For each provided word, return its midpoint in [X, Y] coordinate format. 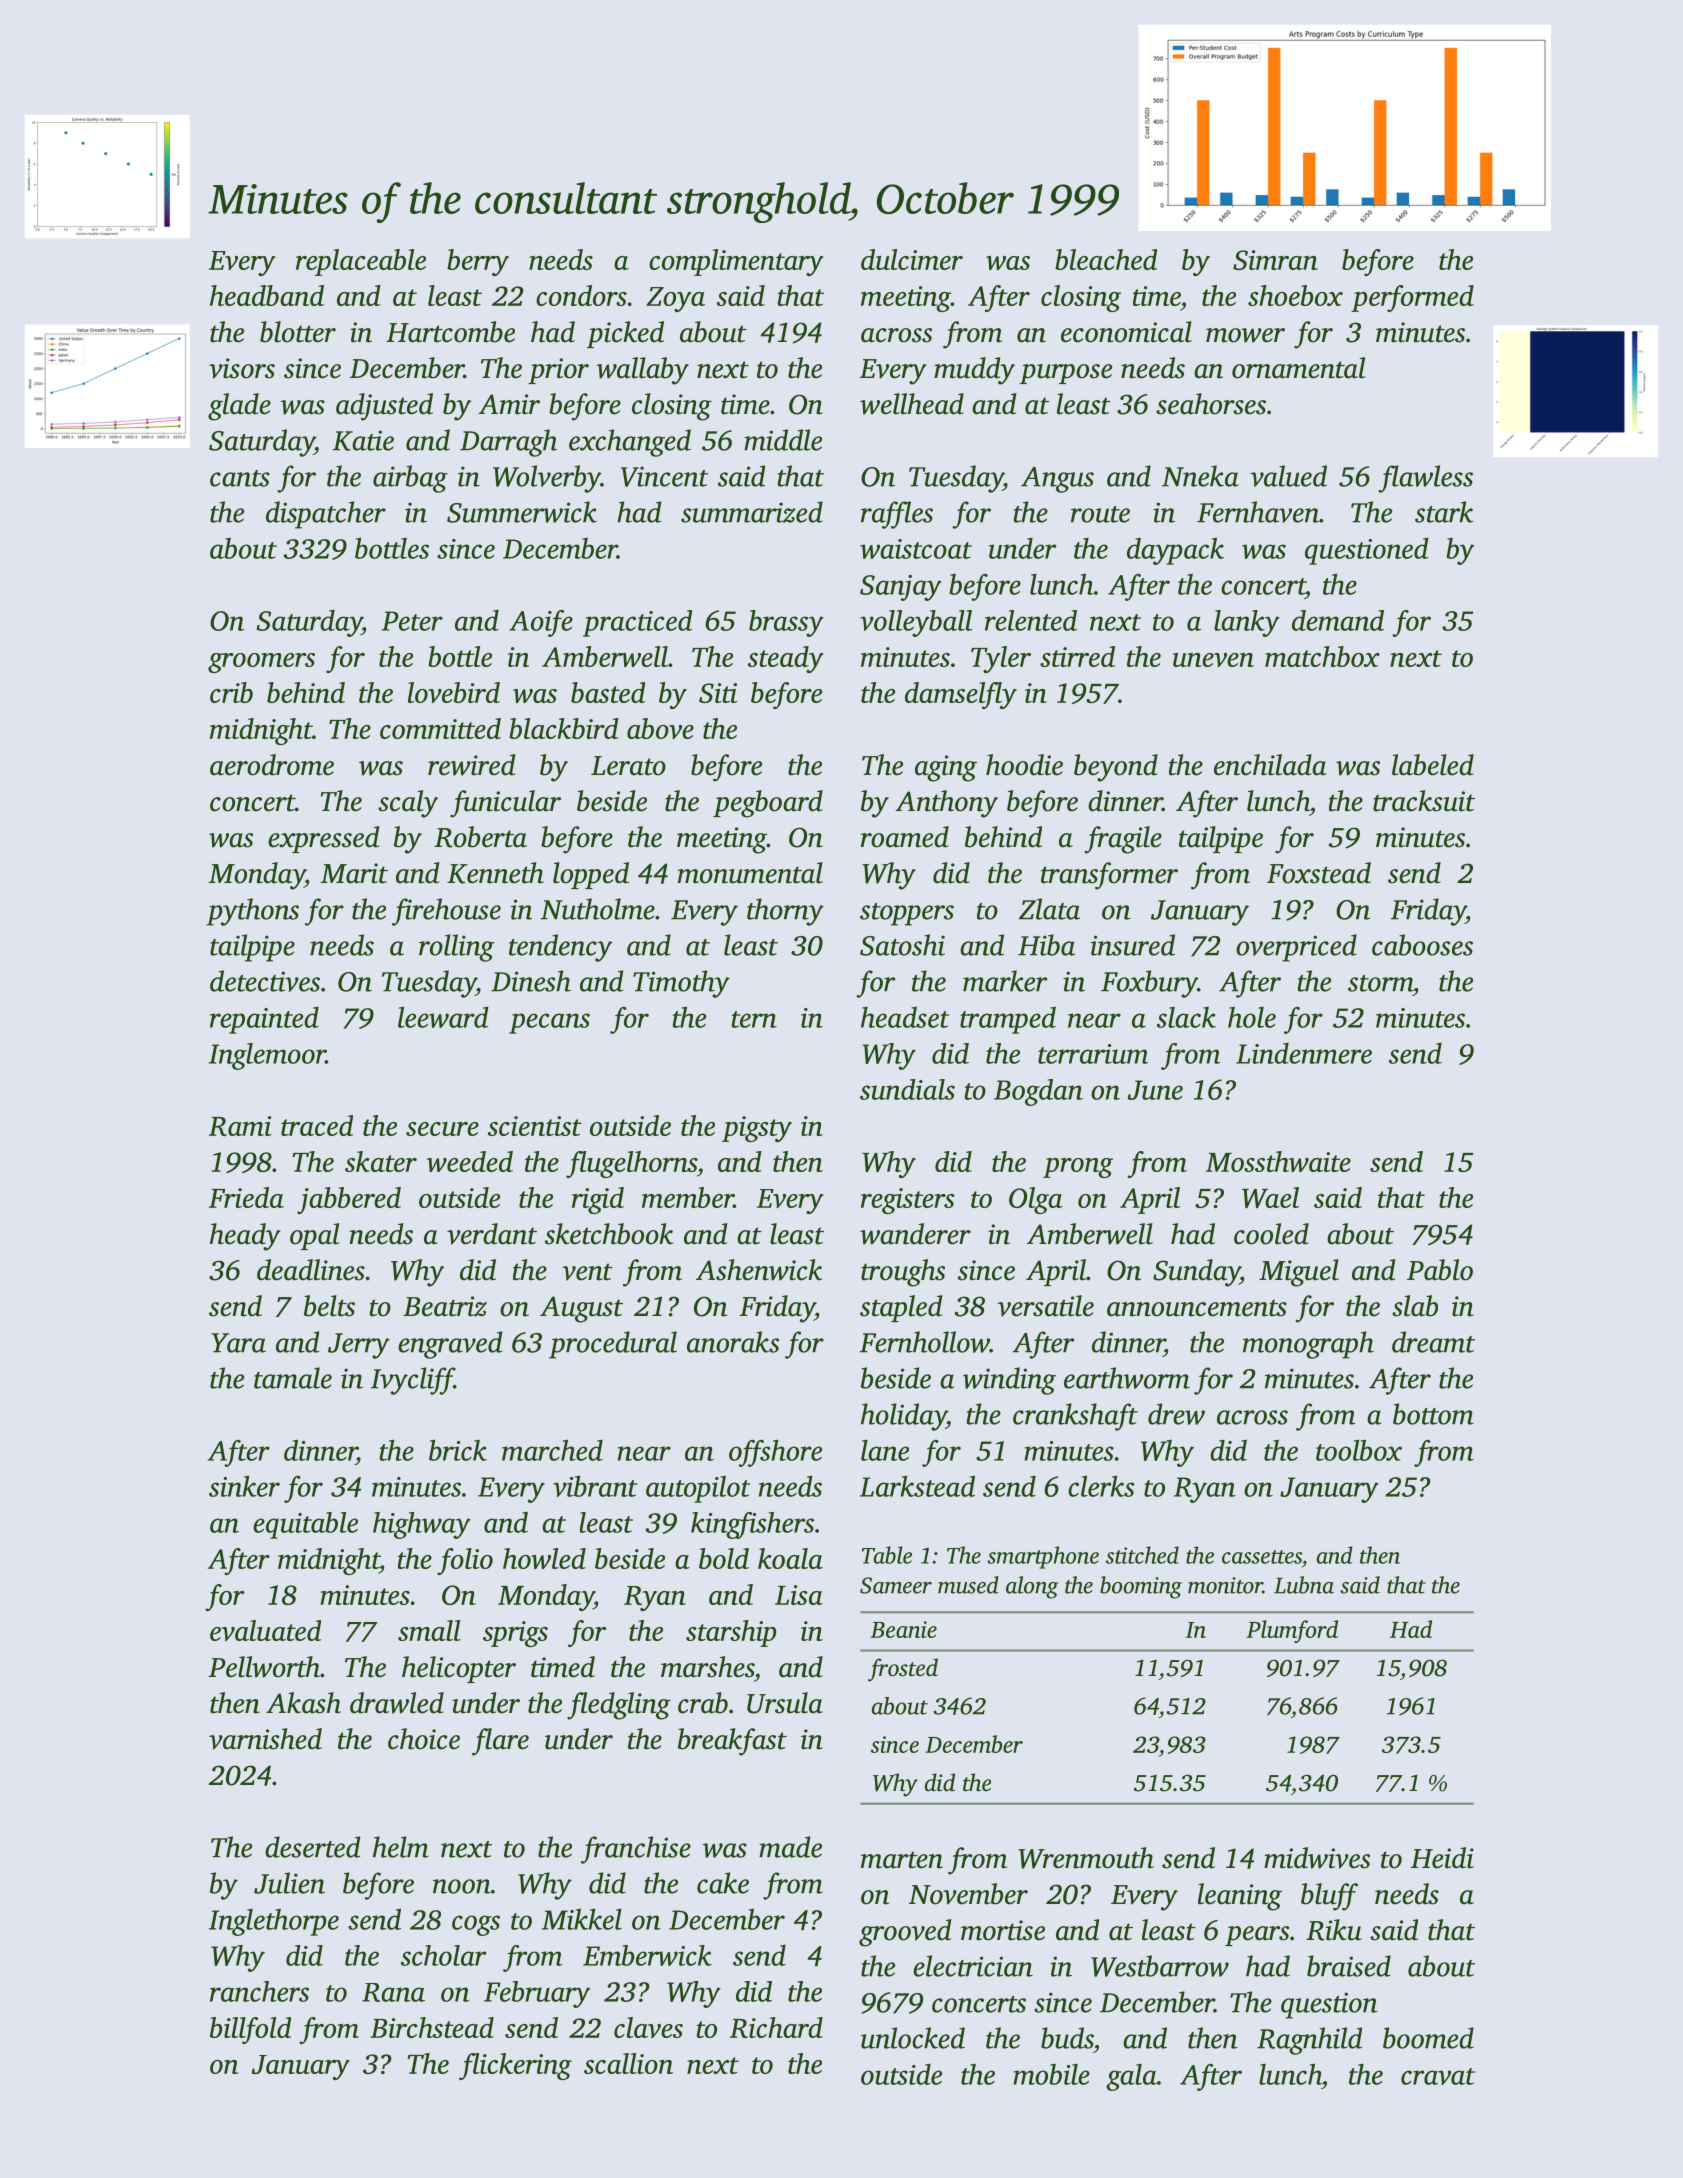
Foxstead [1319, 873]
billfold [250, 2030]
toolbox [1359, 1450]
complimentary [736, 262]
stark [1444, 512]
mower [1245, 335]
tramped [1008, 1020]
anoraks [733, 1342]
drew [1176, 1414]
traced [317, 1125]
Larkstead [917, 1486]
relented [1031, 620]
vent [587, 1272]
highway [422, 1525]
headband [267, 295]
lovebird [454, 692]
